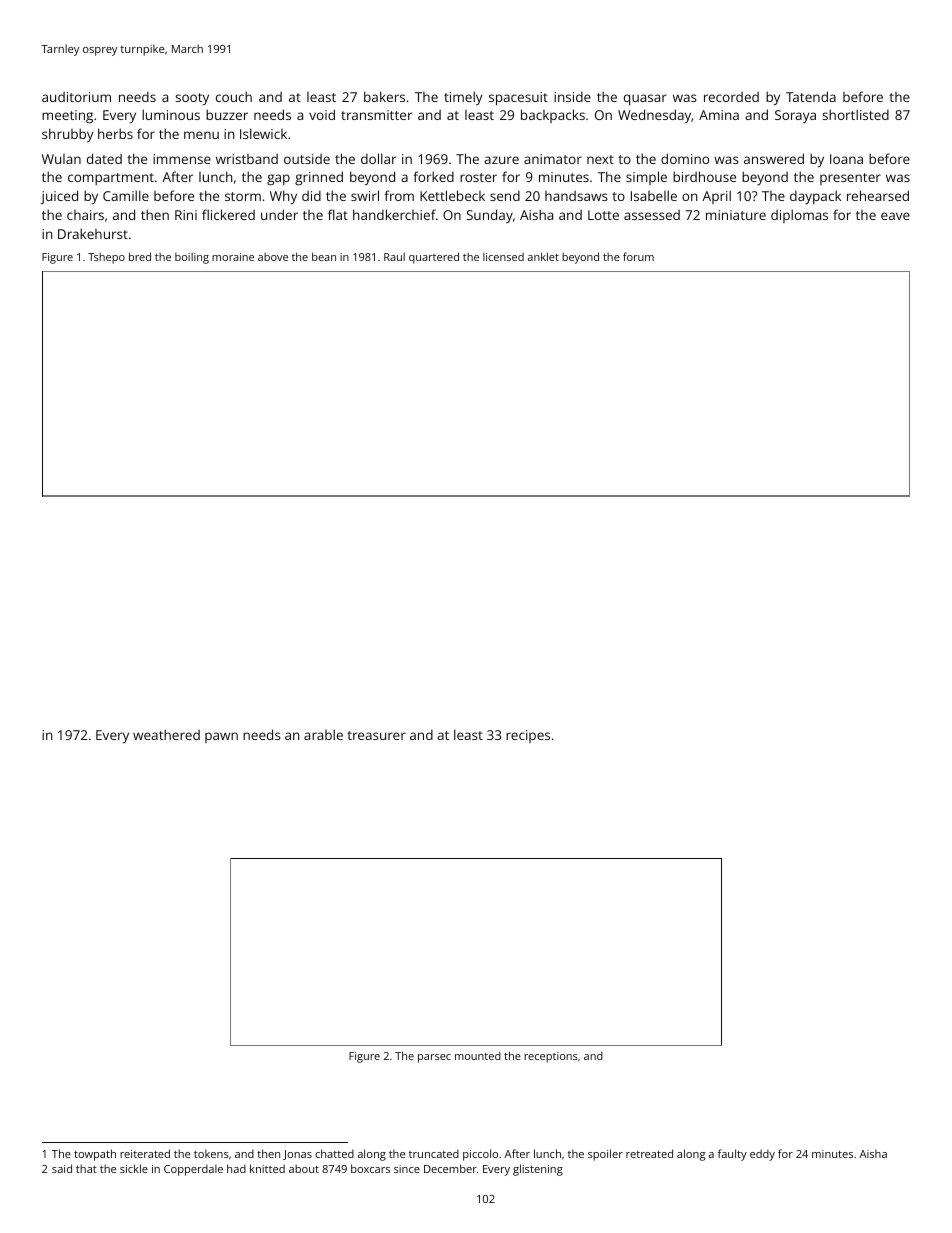 Image resolution: width=952 pixels, height=1233 pixels. I want to click on backpacks, so click(553, 116).
